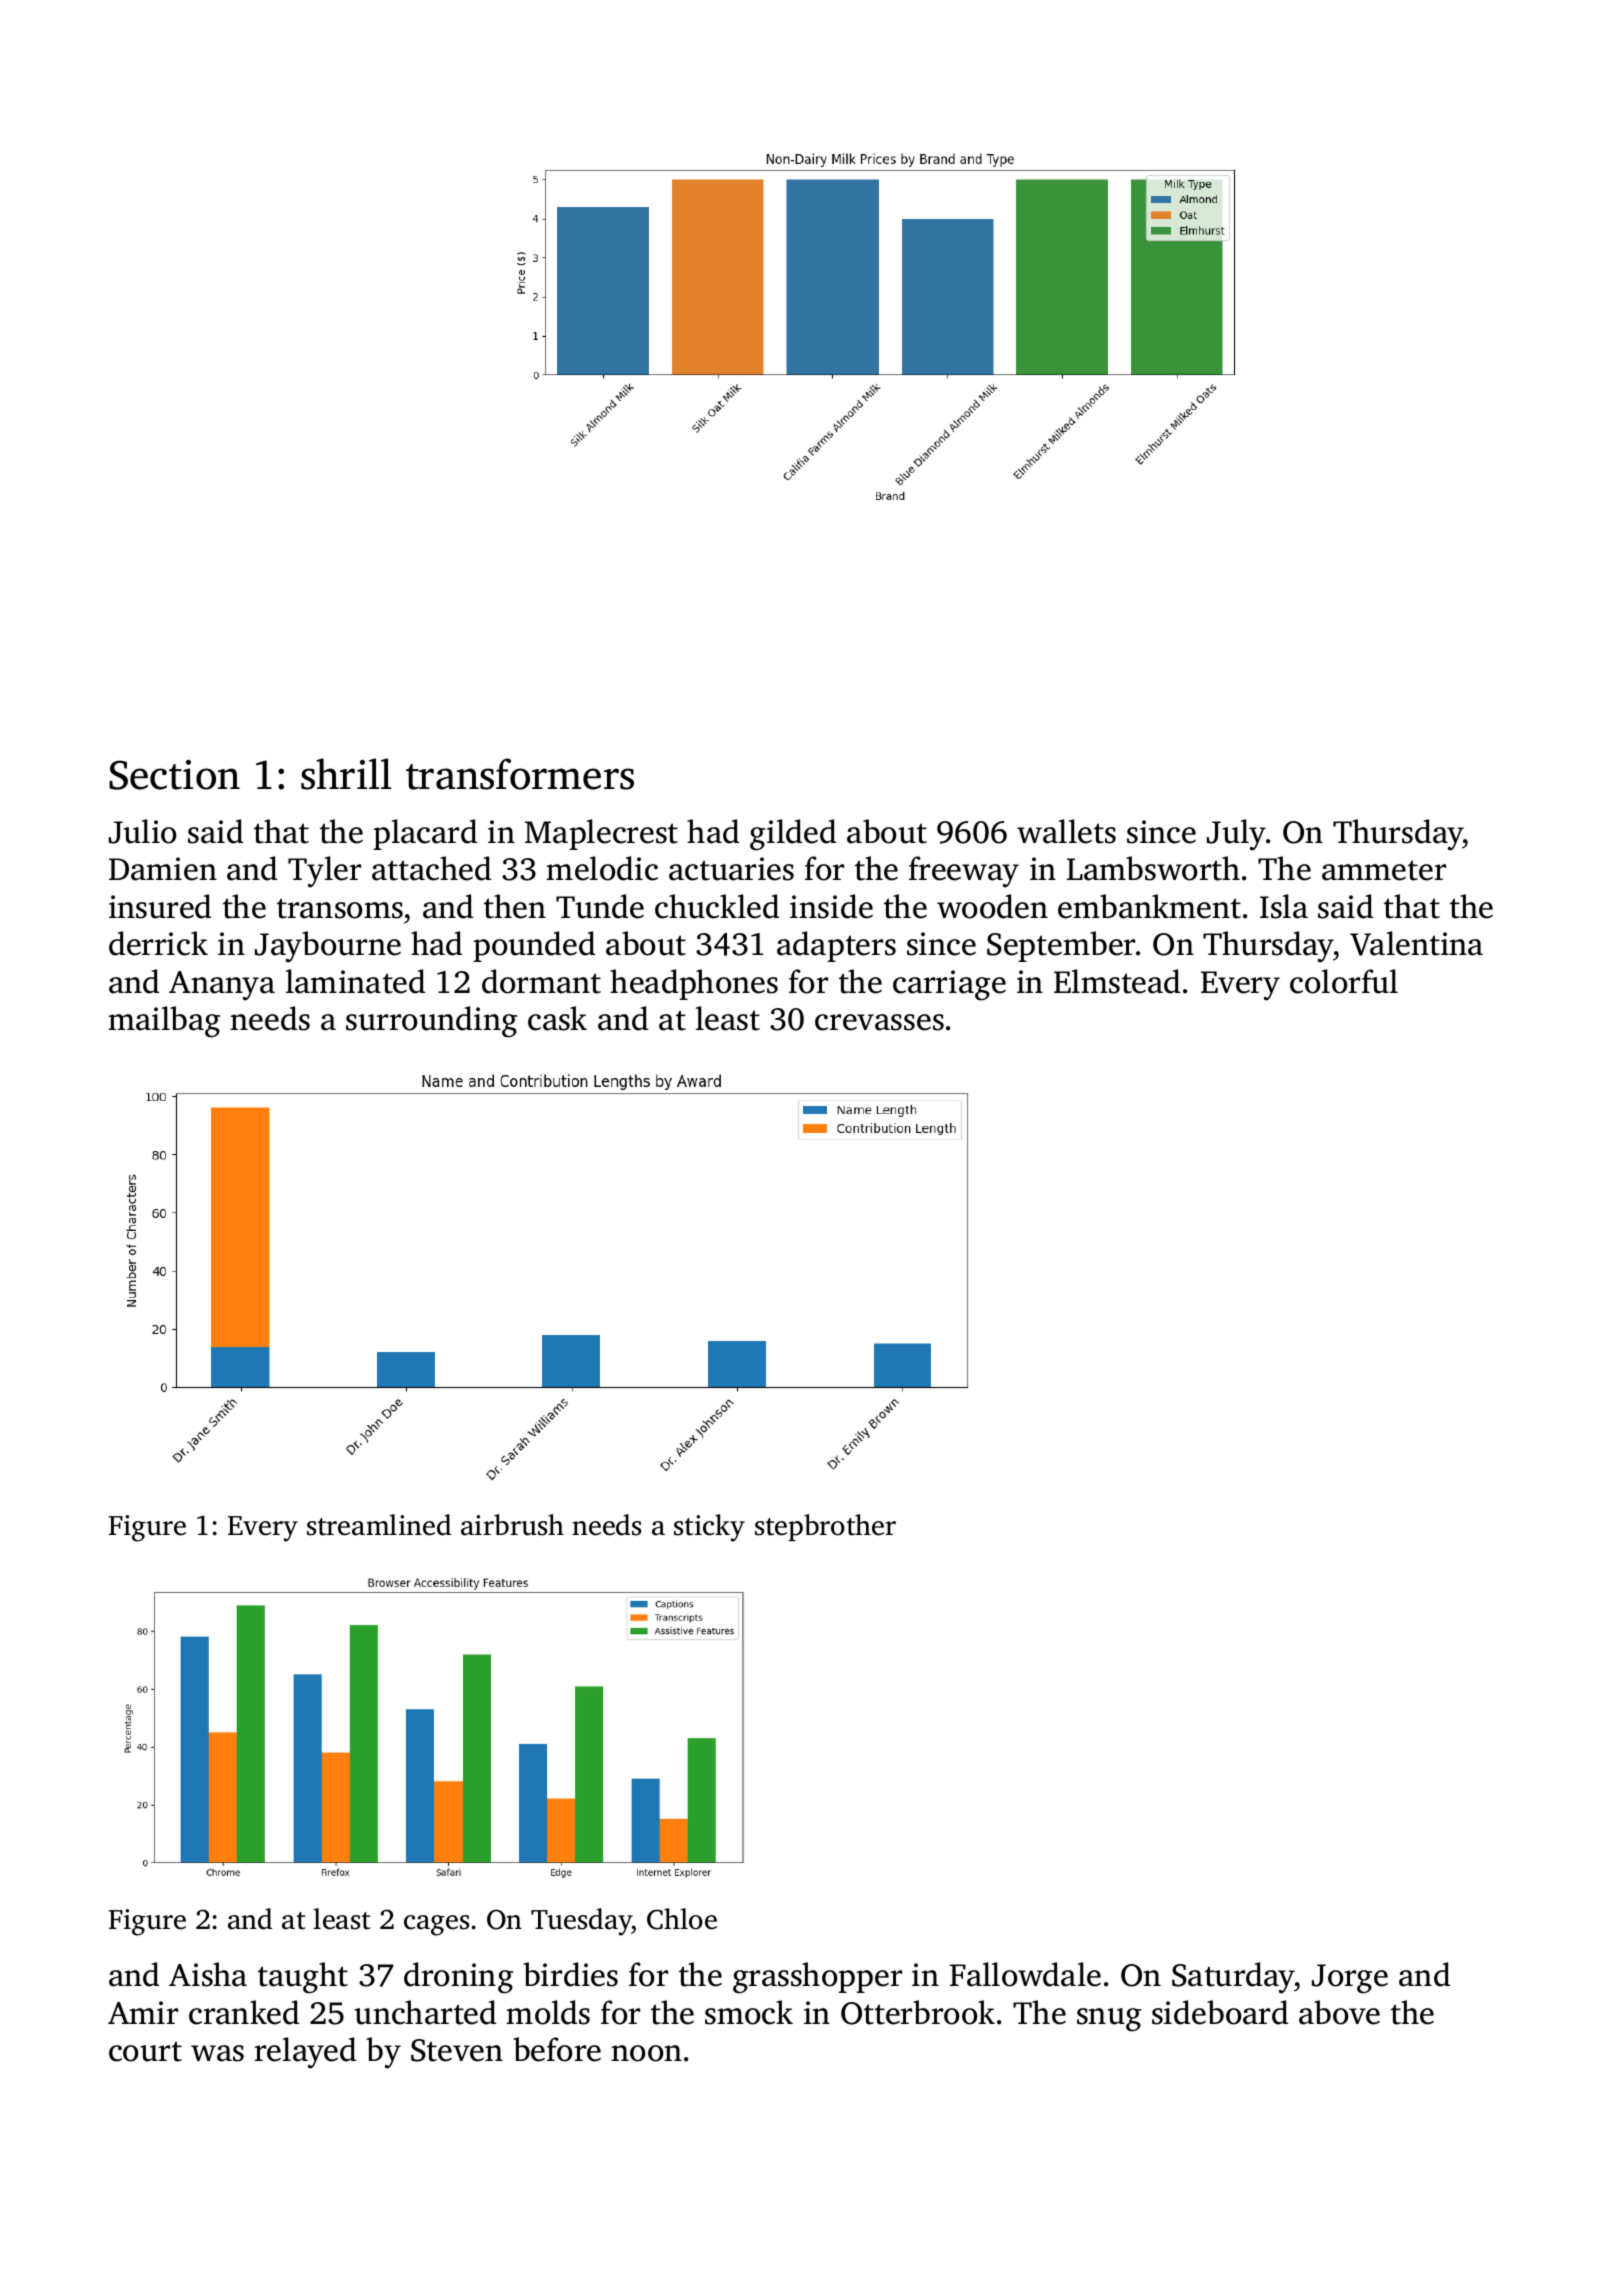  What do you see at coordinates (1284, 906) in the screenshot?
I see `Isla` at bounding box center [1284, 906].
